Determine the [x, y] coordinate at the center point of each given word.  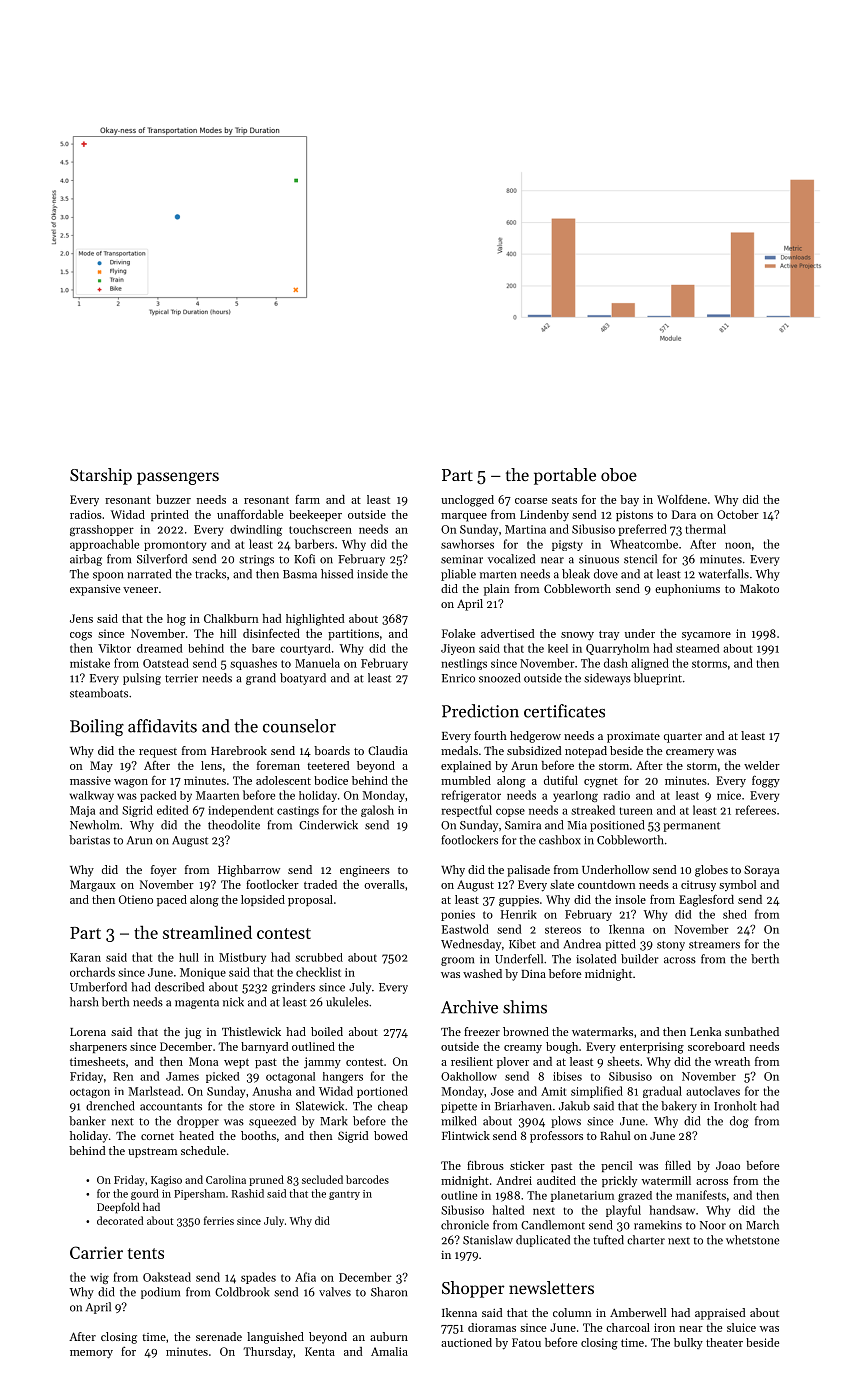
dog [739, 1122]
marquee [464, 517]
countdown [607, 884]
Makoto [759, 588]
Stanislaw [488, 1240]
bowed [391, 1135]
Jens [81, 618]
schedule [203, 1150]
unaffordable [250, 514]
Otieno [136, 899]
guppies [519, 901]
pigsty [567, 545]
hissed [337, 574]
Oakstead [167, 1277]
